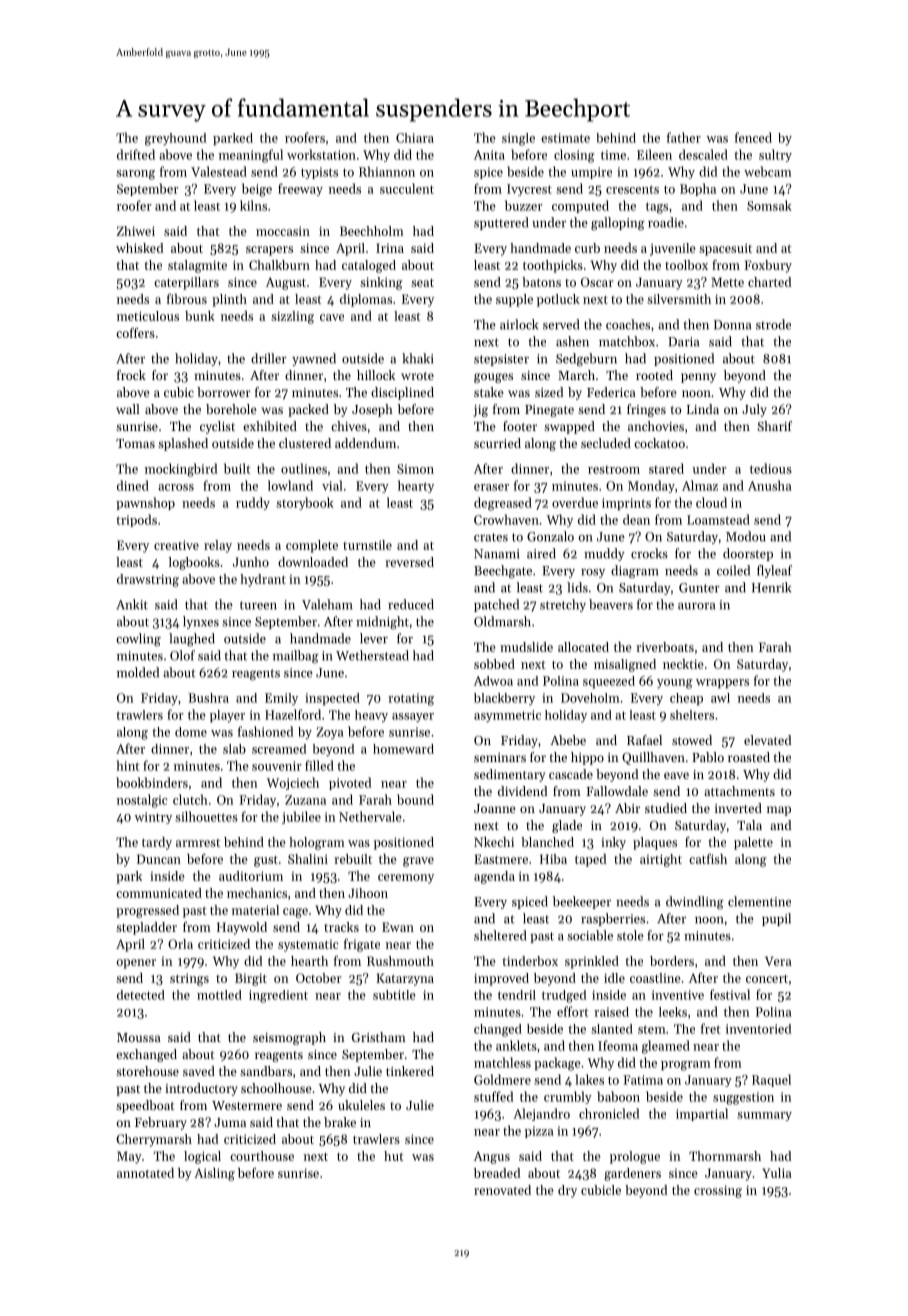  Describe the element at coordinates (504, 699) in the image. I see `blackberry` at that location.
